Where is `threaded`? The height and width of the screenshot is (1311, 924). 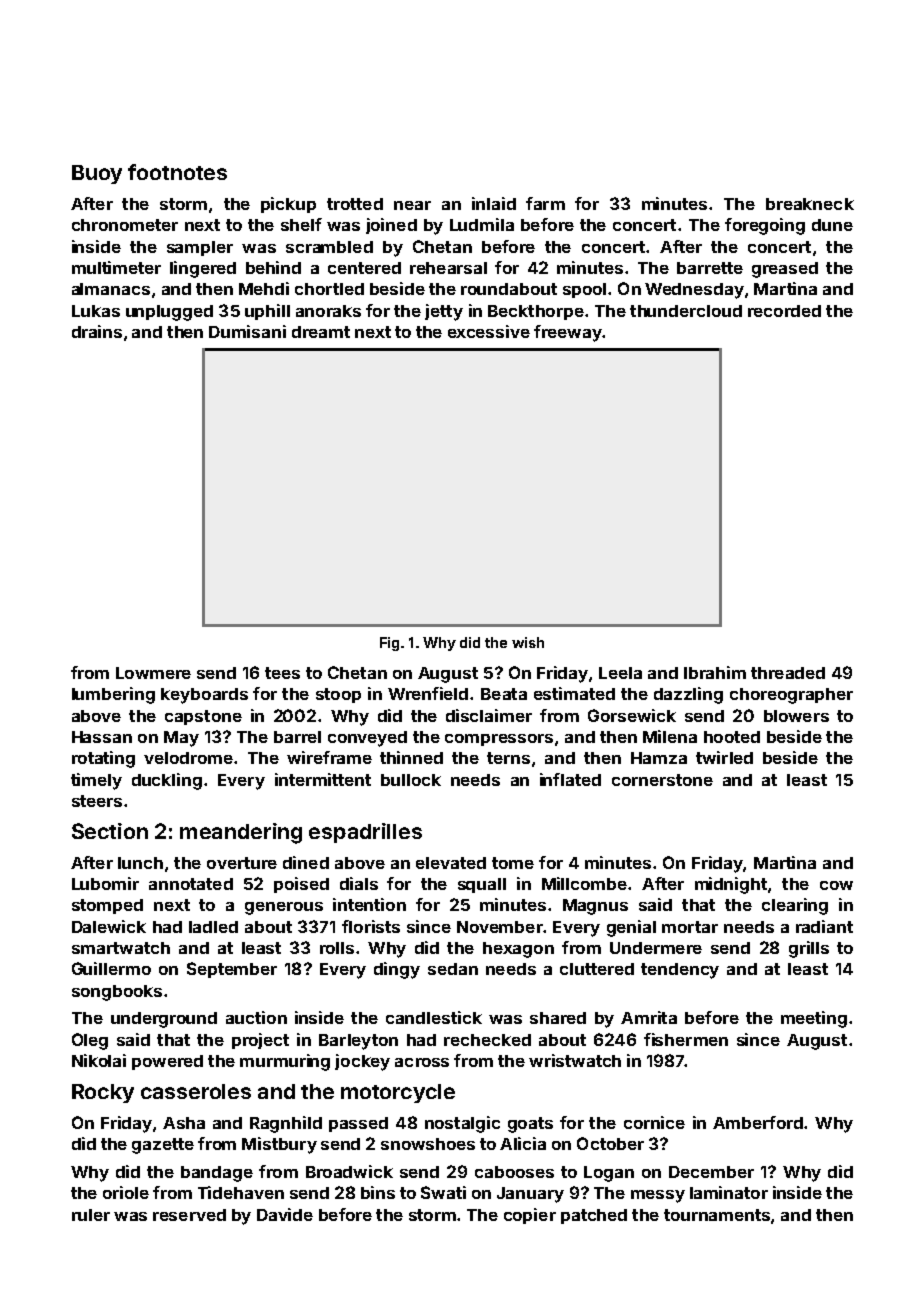 threaded is located at coordinates (788, 673).
